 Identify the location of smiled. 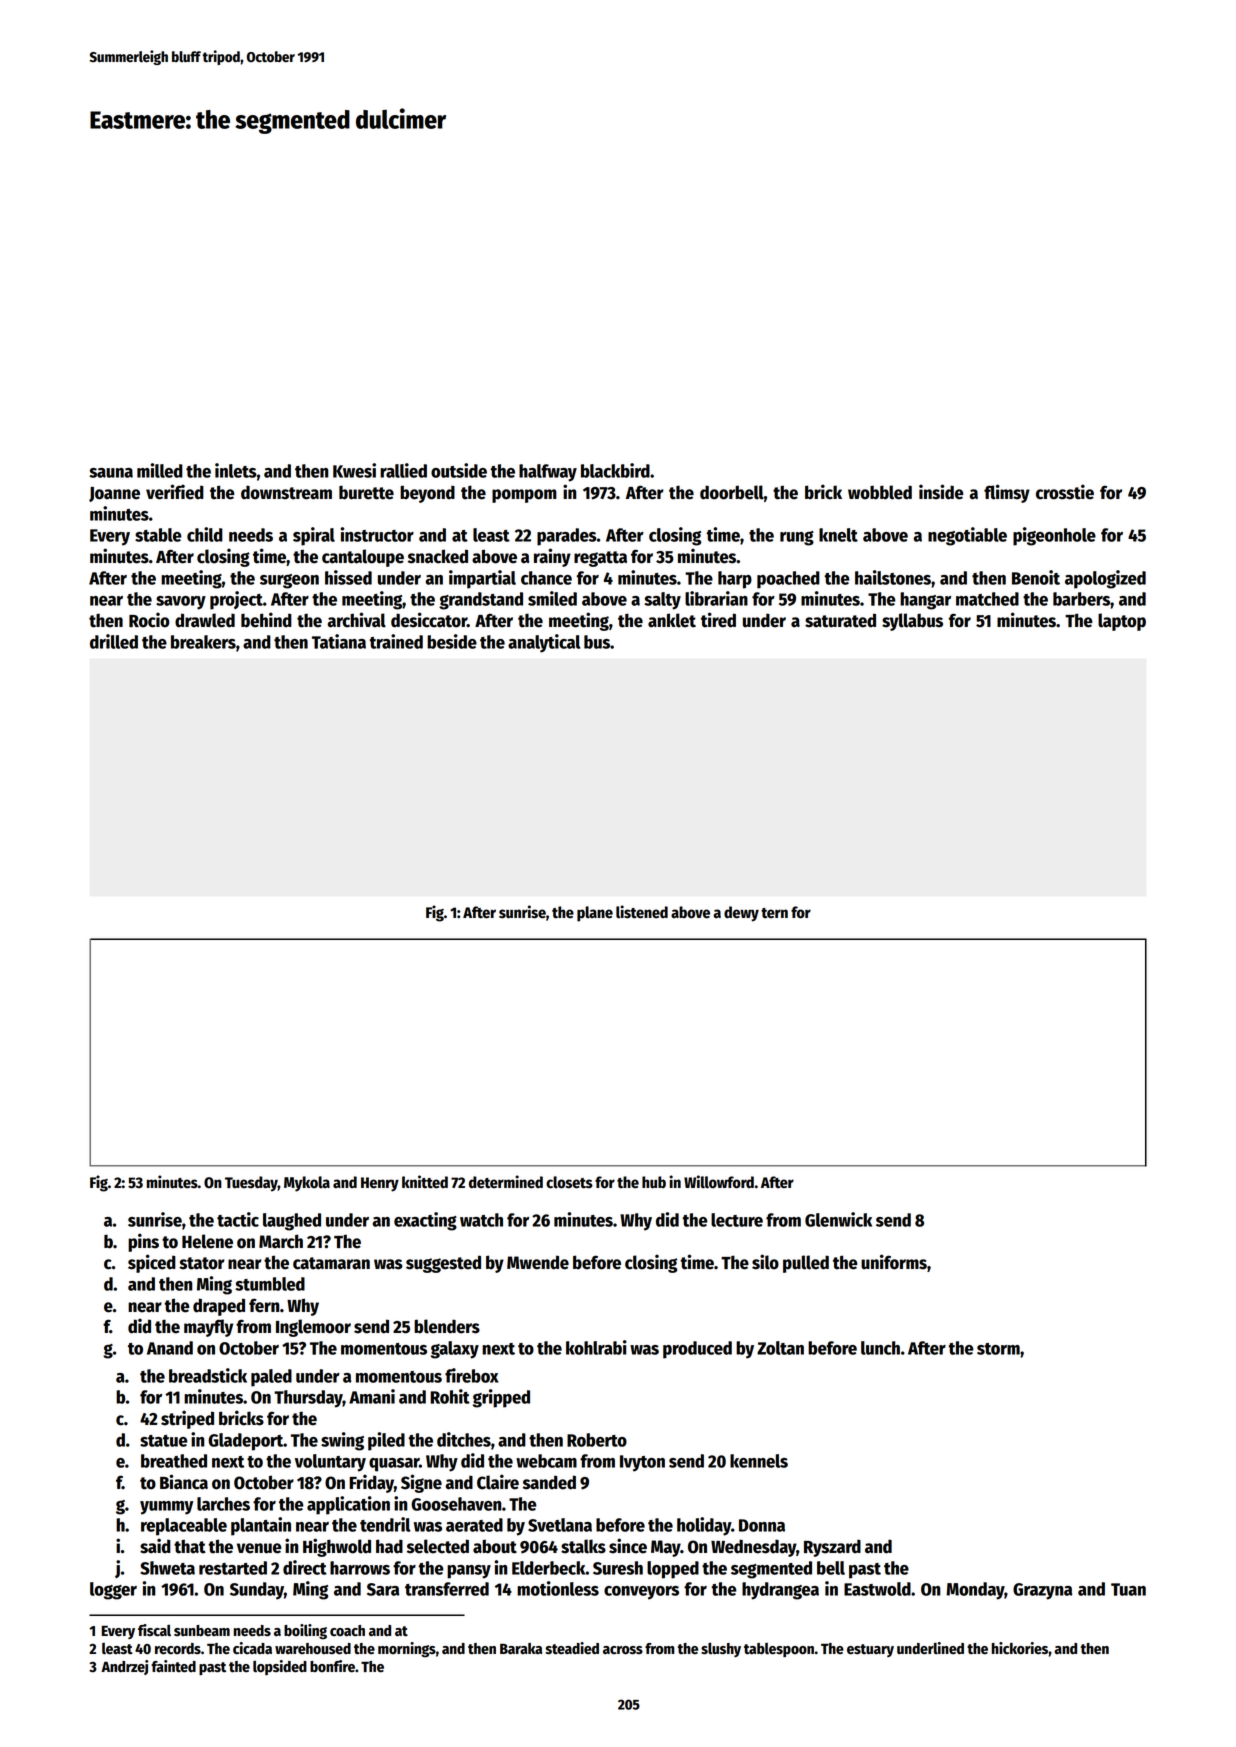
(552, 598).
